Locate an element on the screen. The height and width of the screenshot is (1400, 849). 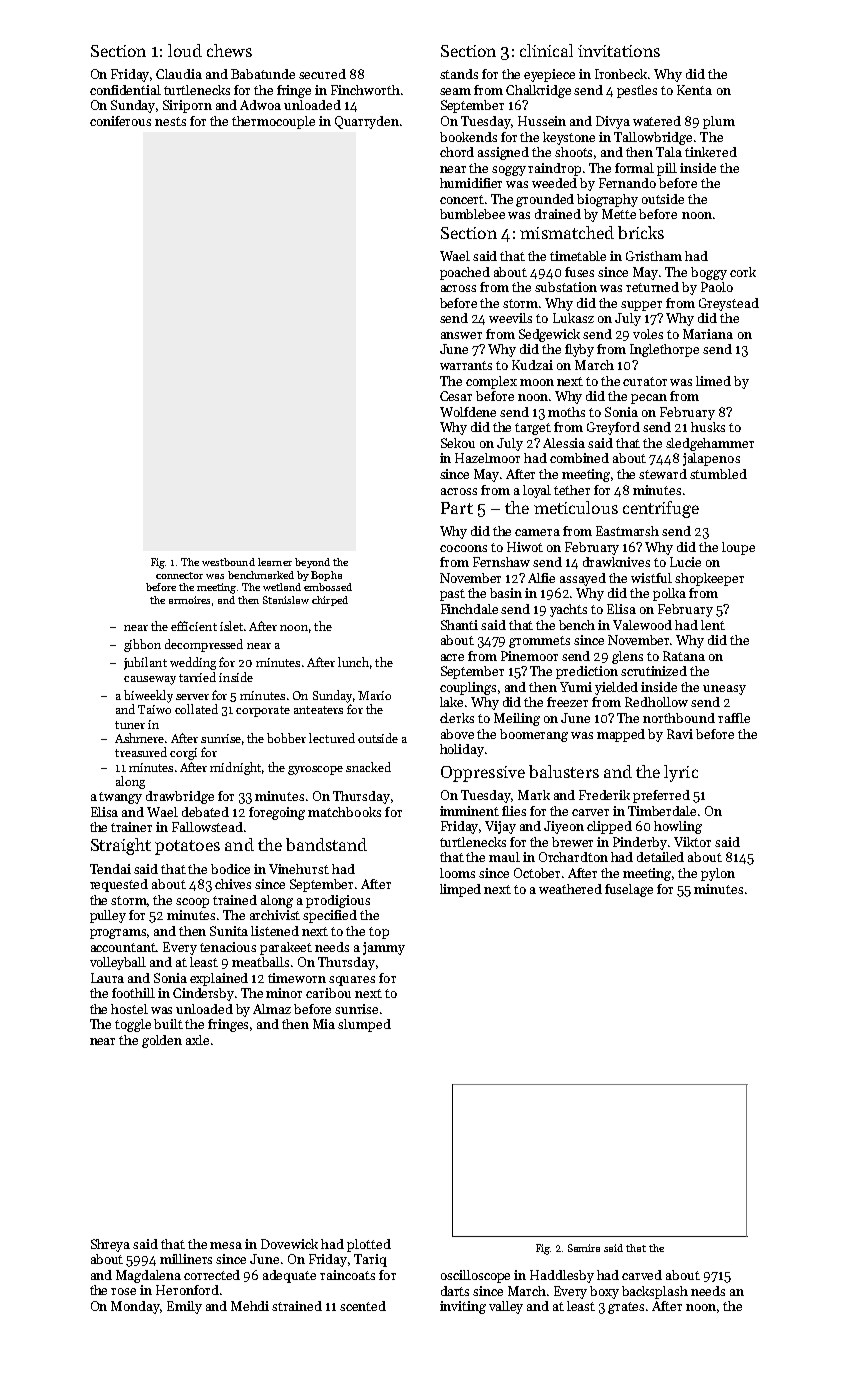
secured is located at coordinates (322, 74).
